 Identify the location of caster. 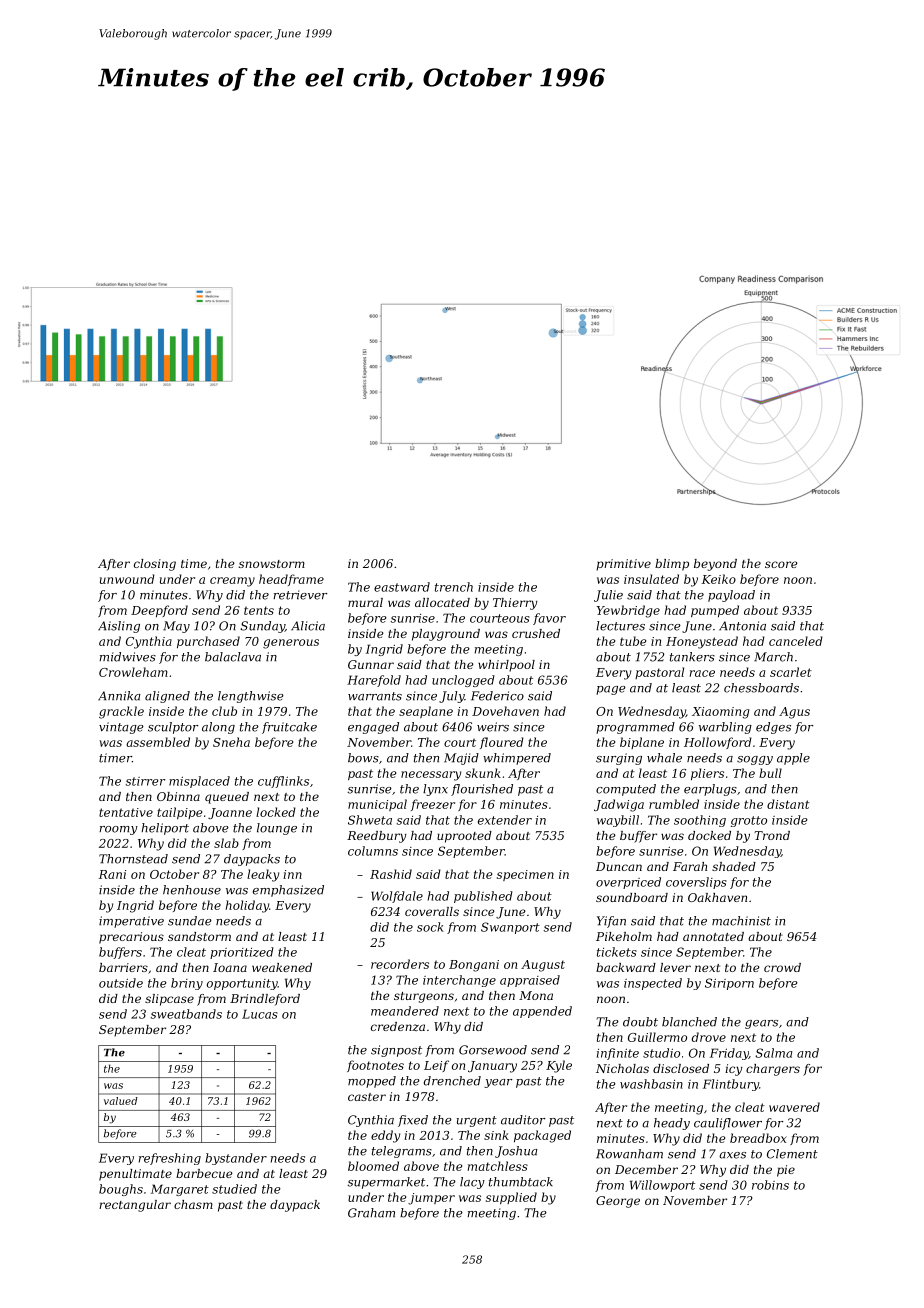
(367, 1097).
